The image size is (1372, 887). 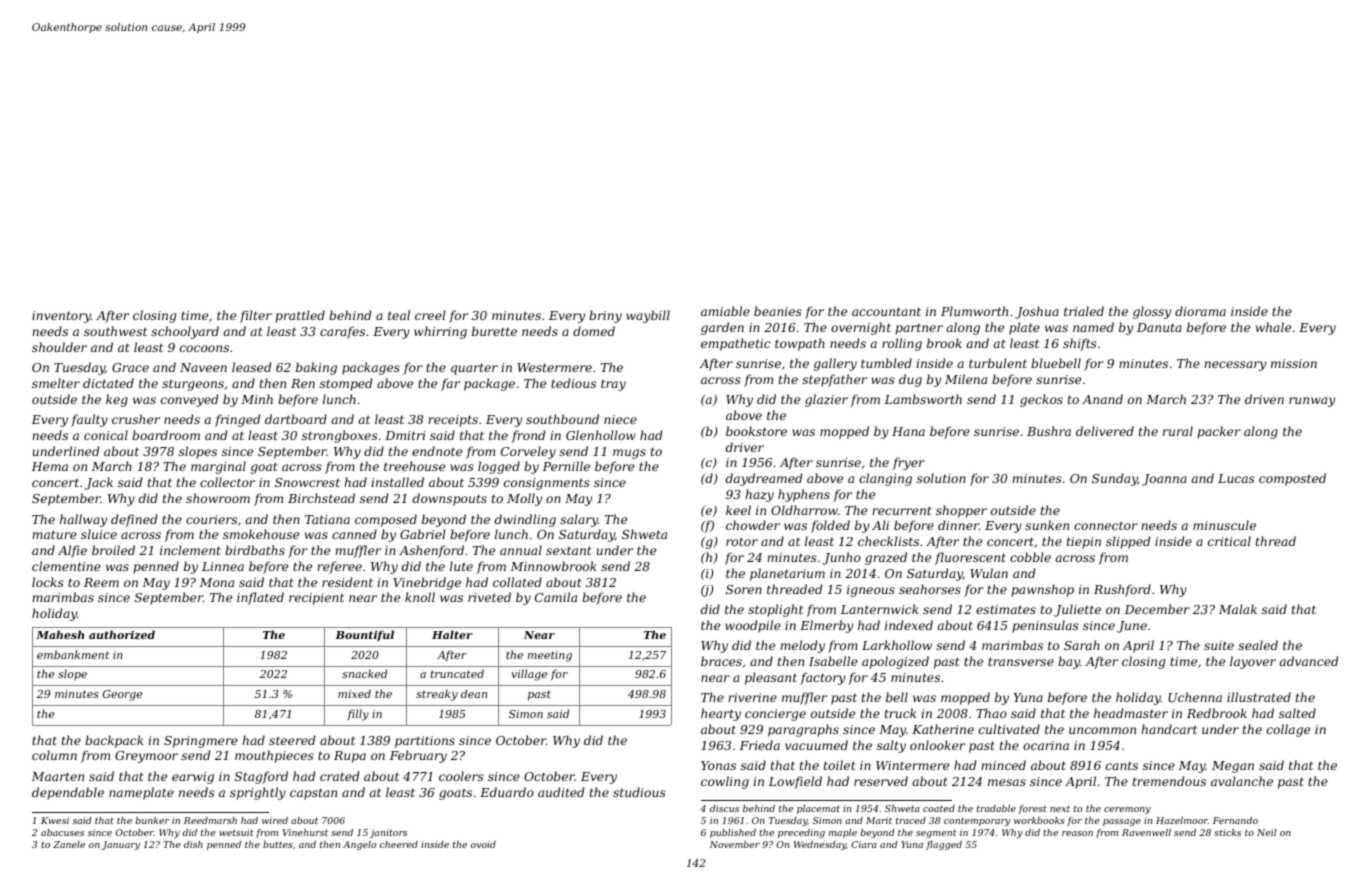 I want to click on capstan, so click(x=313, y=794).
